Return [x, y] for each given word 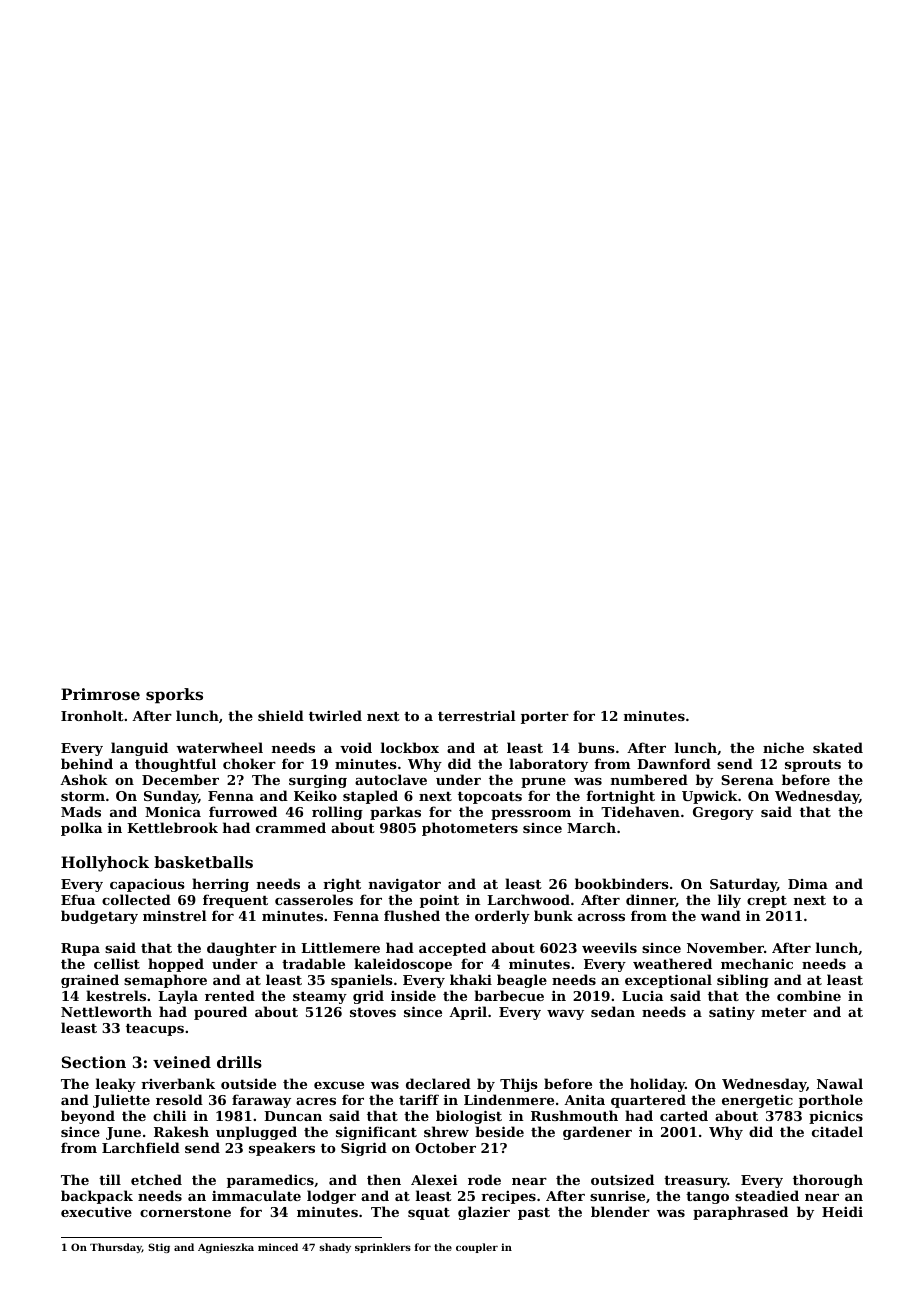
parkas [395, 813]
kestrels [116, 995]
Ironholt [92, 715]
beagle [522, 981]
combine [809, 995]
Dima [808, 884]
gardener [597, 1133]
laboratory [548, 765]
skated [838, 747]
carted [684, 1115]
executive [96, 1212]
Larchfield [141, 1147]
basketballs [203, 862]
